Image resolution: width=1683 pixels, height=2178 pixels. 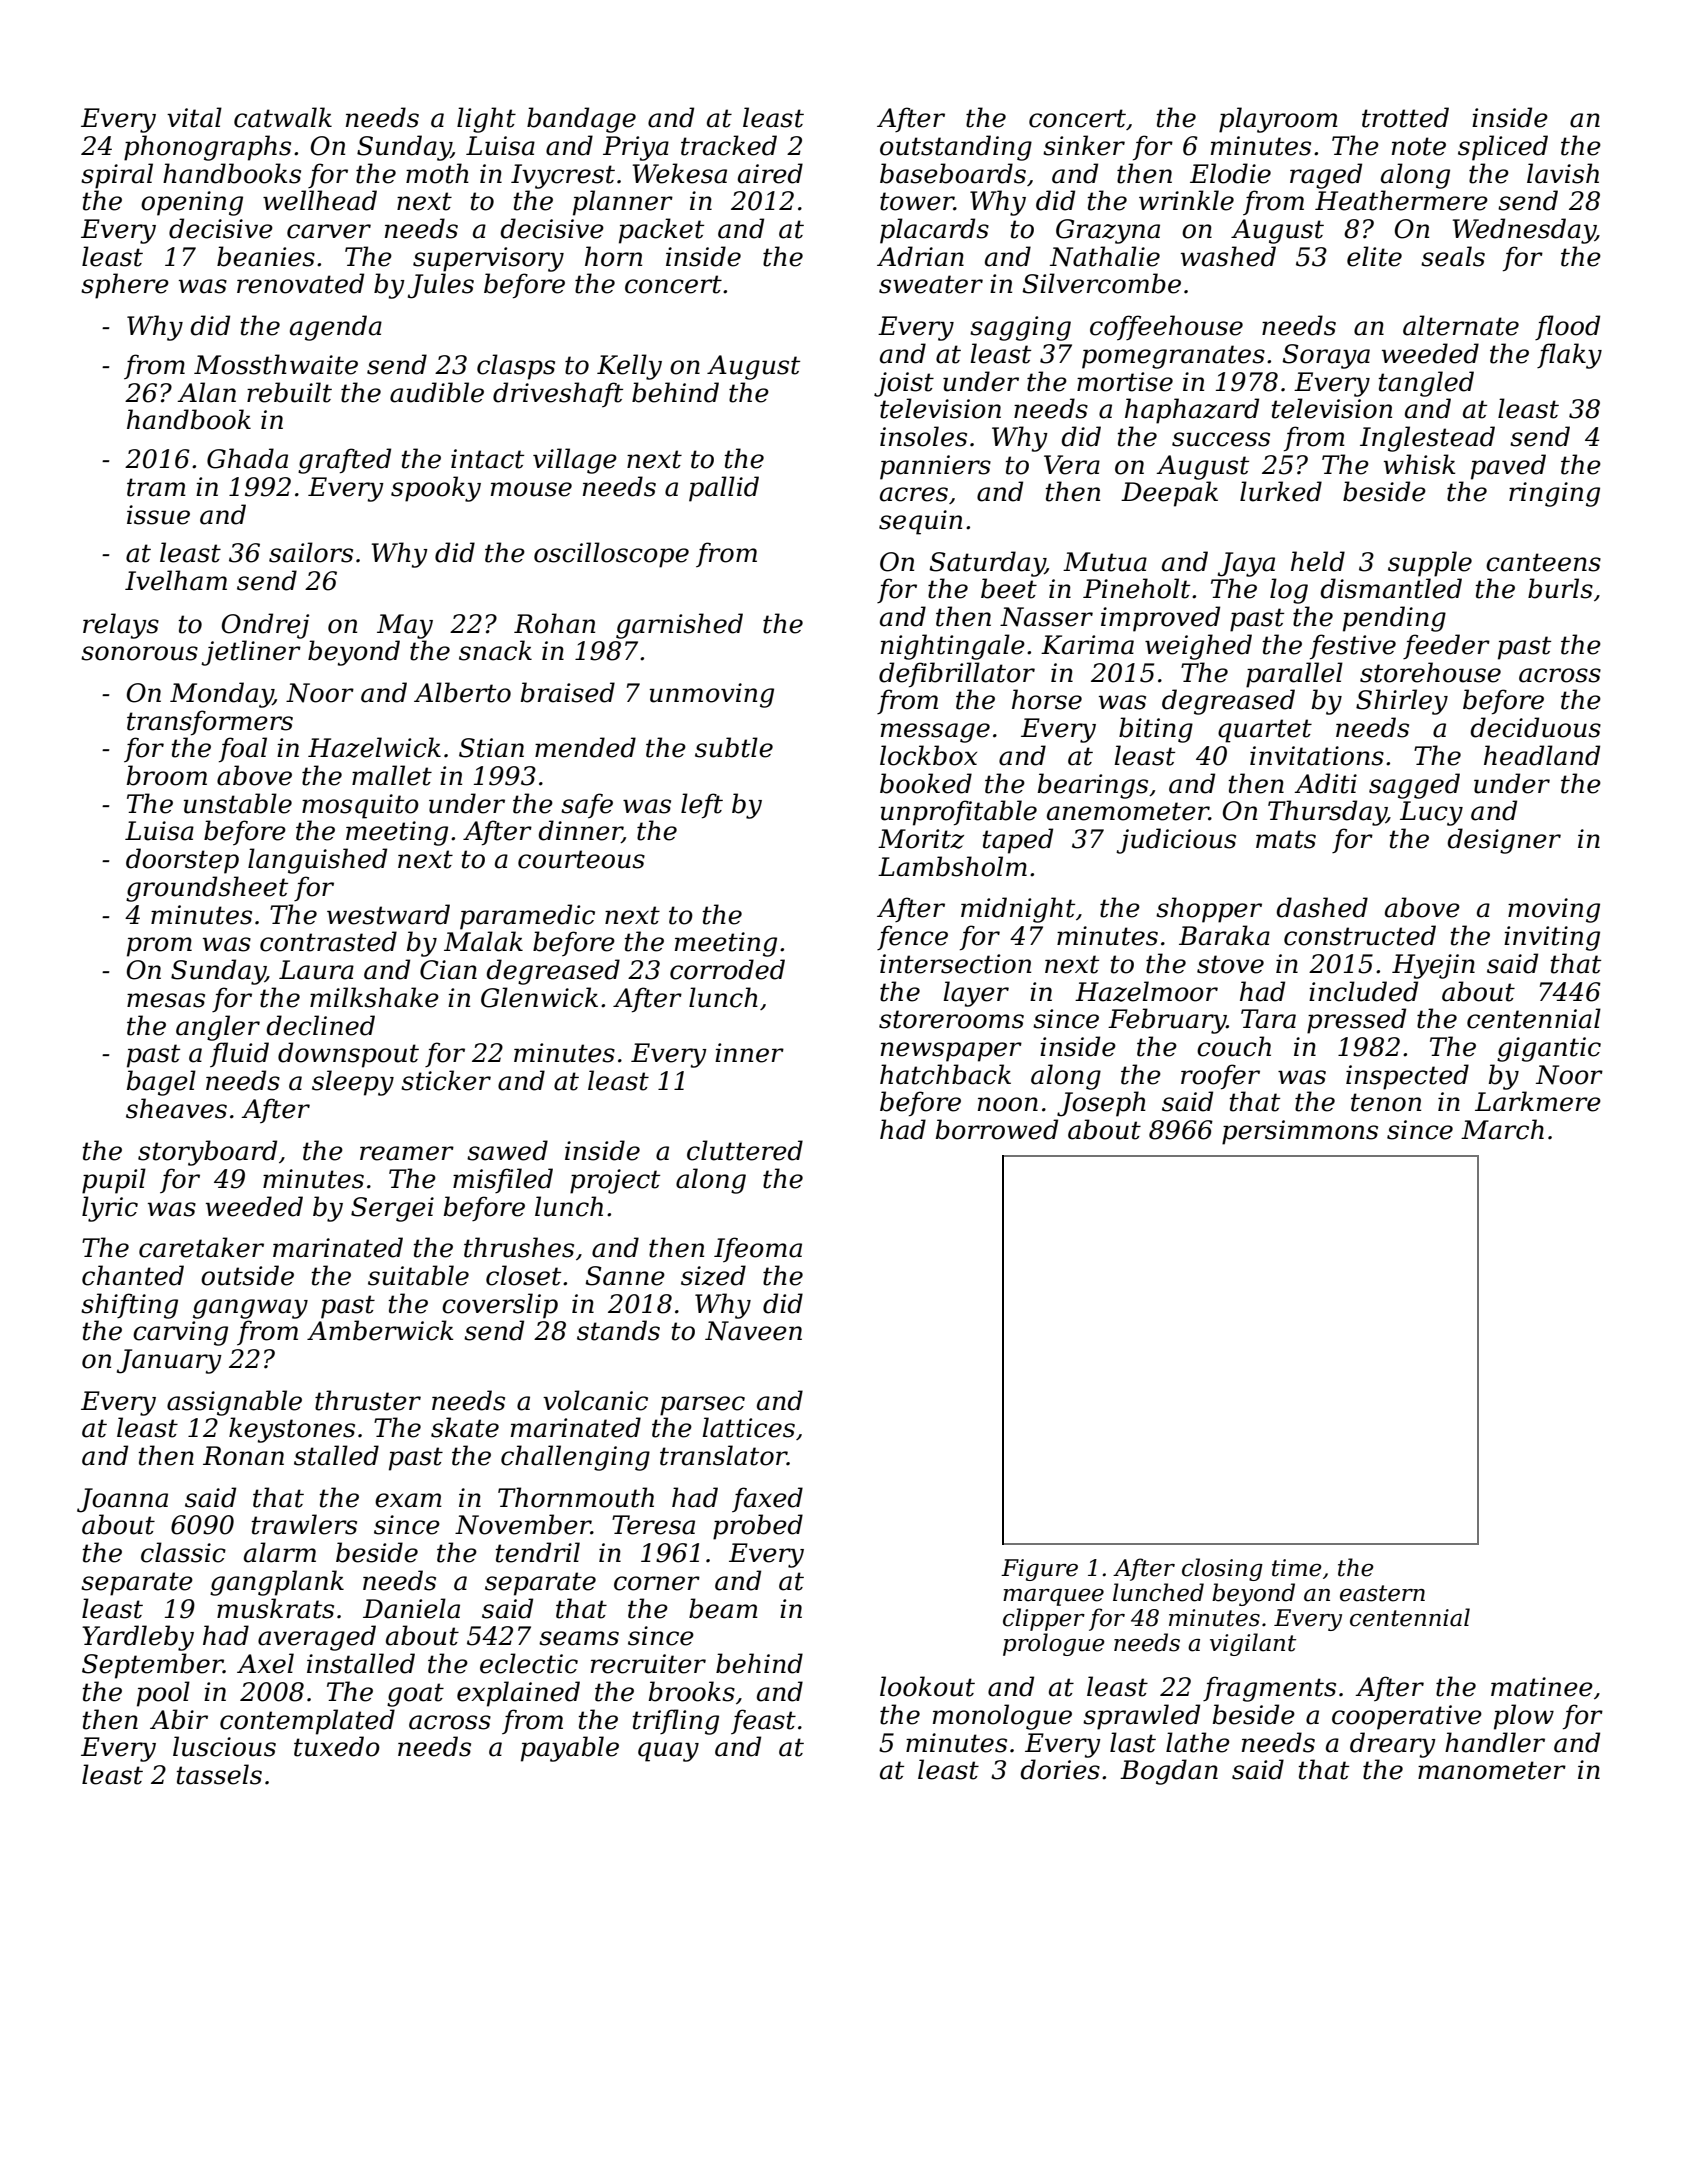 What do you see at coordinates (956, 148) in the screenshot?
I see `outstanding` at bounding box center [956, 148].
